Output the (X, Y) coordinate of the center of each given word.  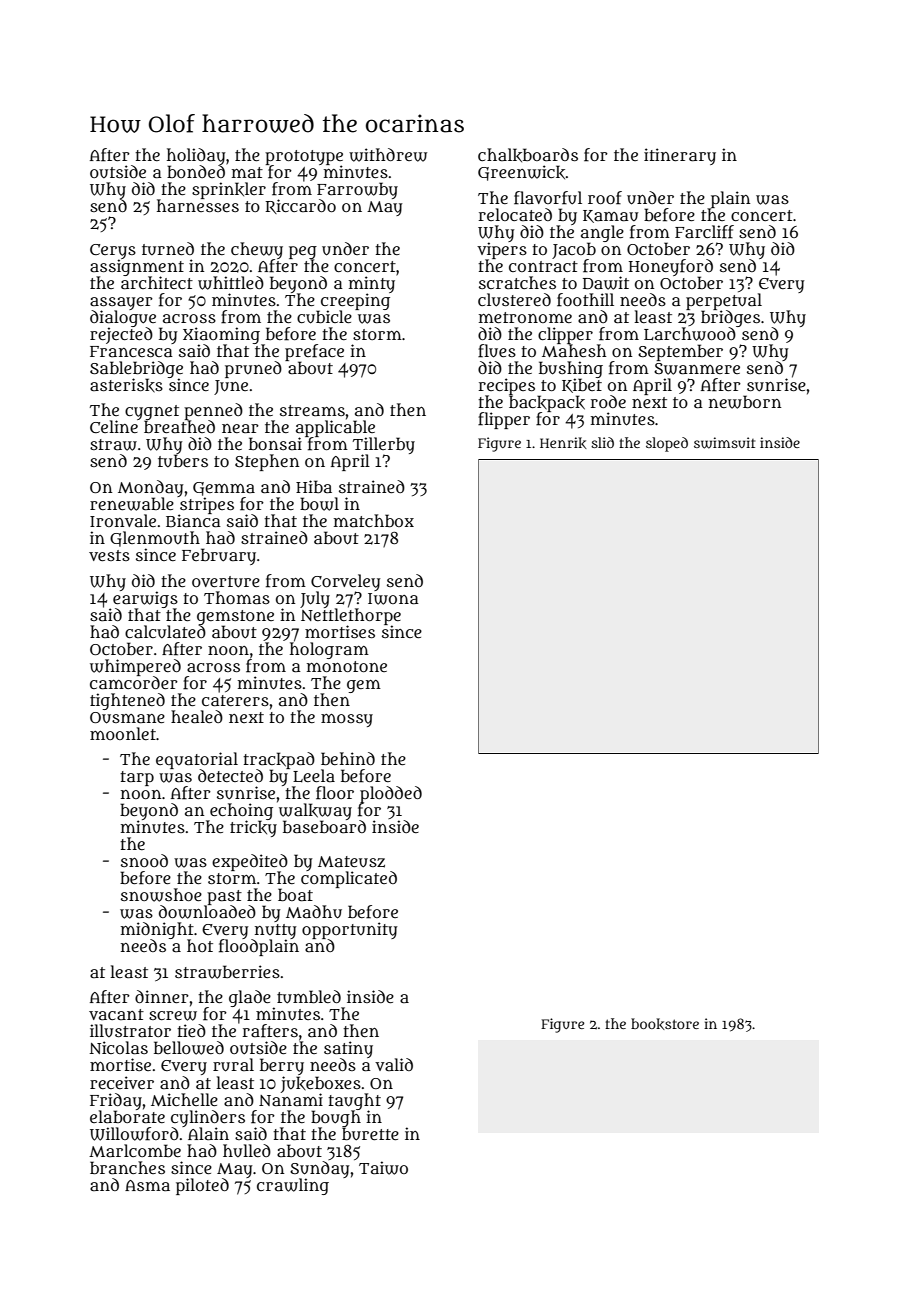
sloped (667, 444)
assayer (121, 303)
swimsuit (724, 443)
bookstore (665, 1024)
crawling (293, 1186)
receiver (122, 1082)
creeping (355, 301)
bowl (319, 504)
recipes (507, 386)
